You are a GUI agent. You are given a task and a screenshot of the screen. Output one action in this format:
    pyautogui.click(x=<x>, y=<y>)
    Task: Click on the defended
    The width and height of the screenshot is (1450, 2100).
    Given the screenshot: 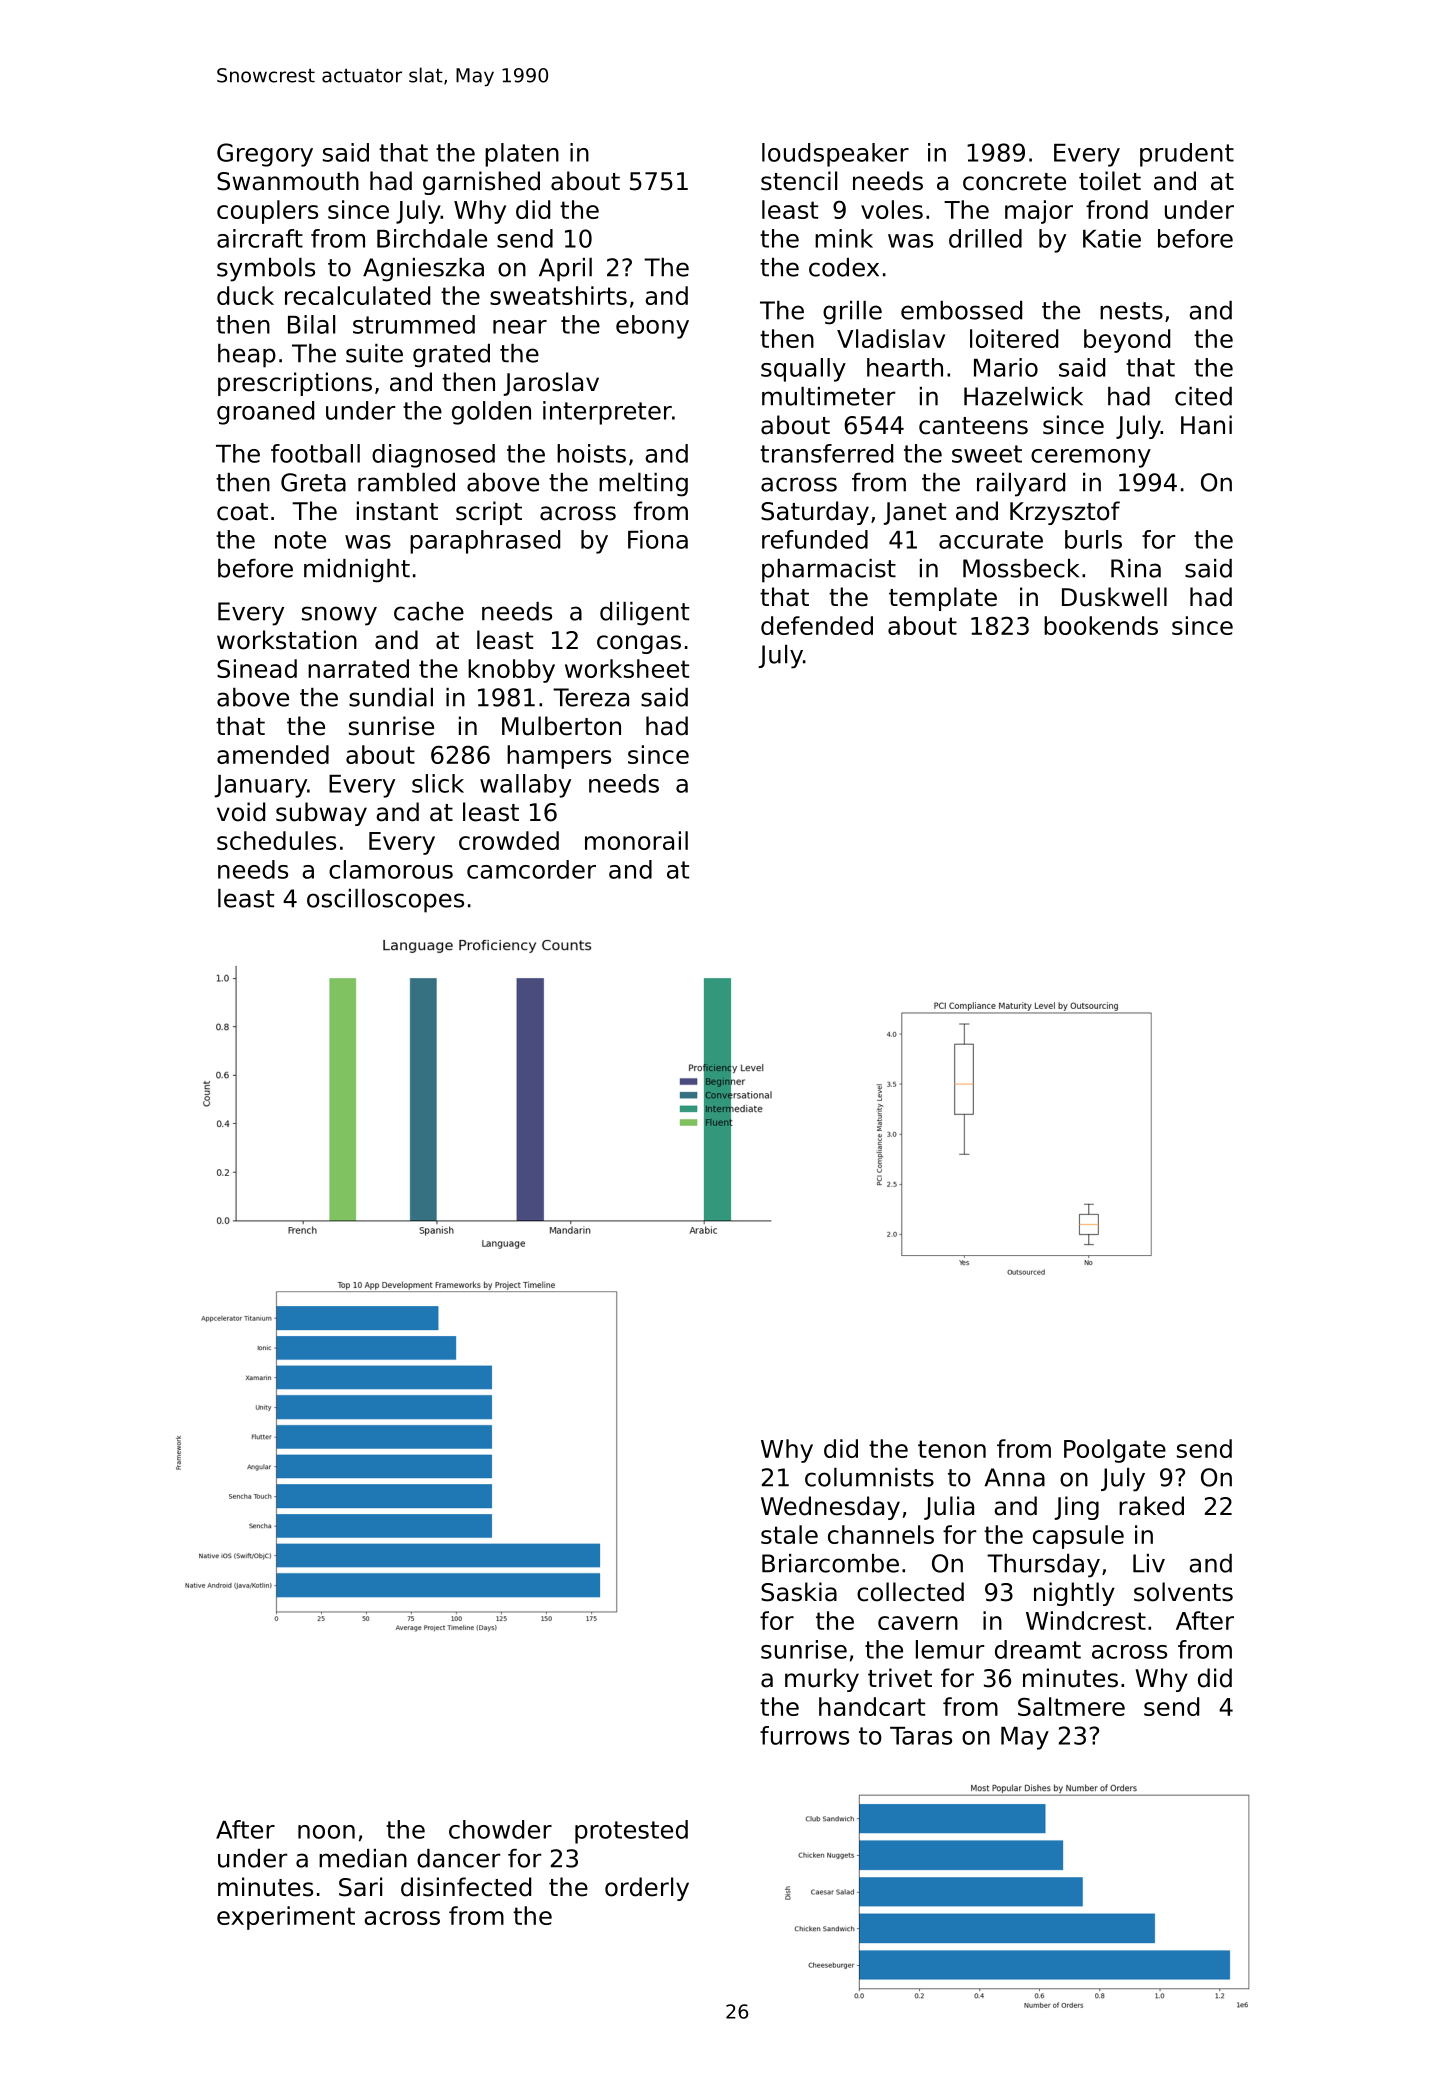 What is the action you would take?
    pyautogui.click(x=817, y=625)
